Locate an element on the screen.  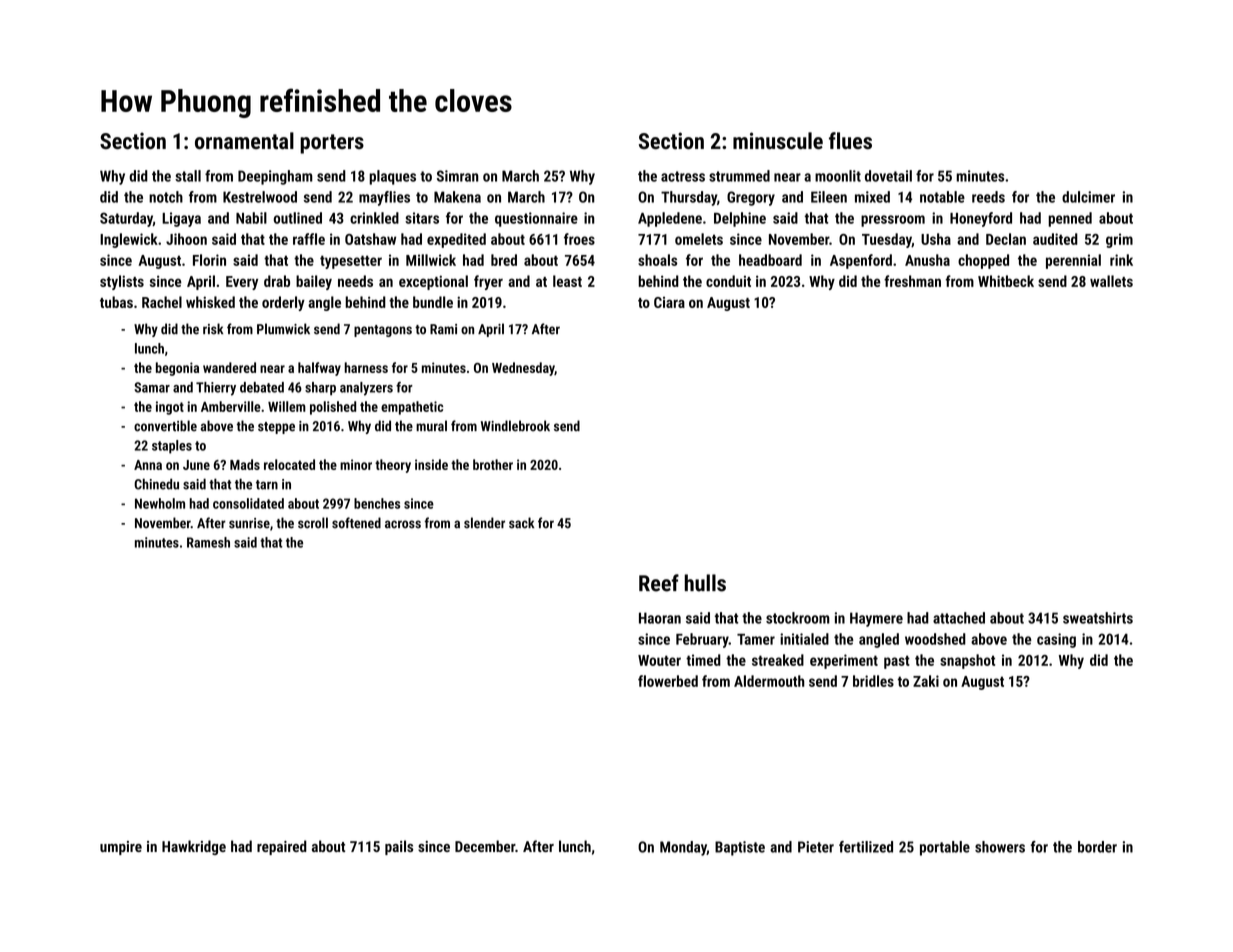
Ciara is located at coordinates (669, 302).
